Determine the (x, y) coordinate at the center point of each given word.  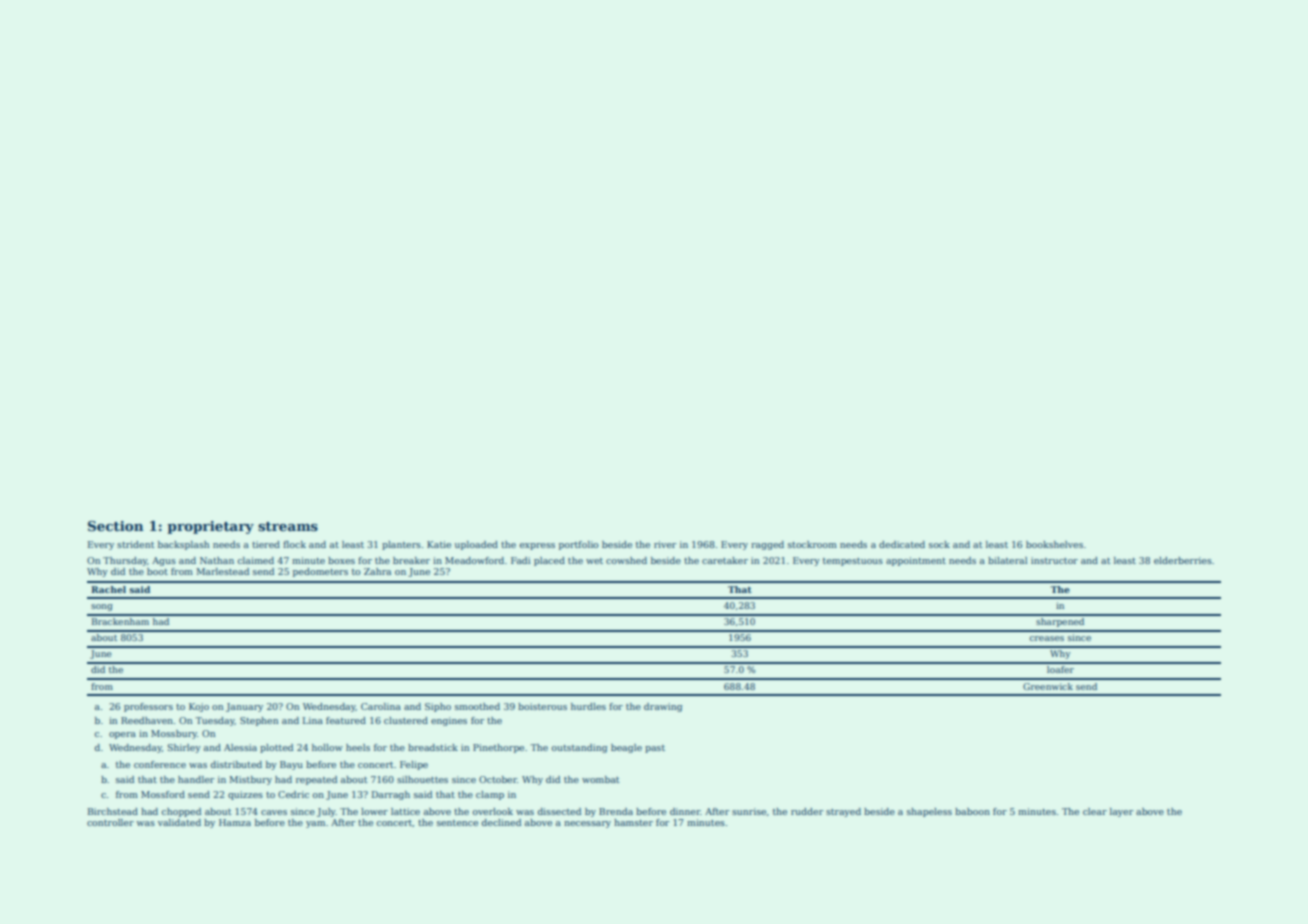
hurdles (588, 706)
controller (110, 822)
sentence (457, 823)
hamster (633, 822)
